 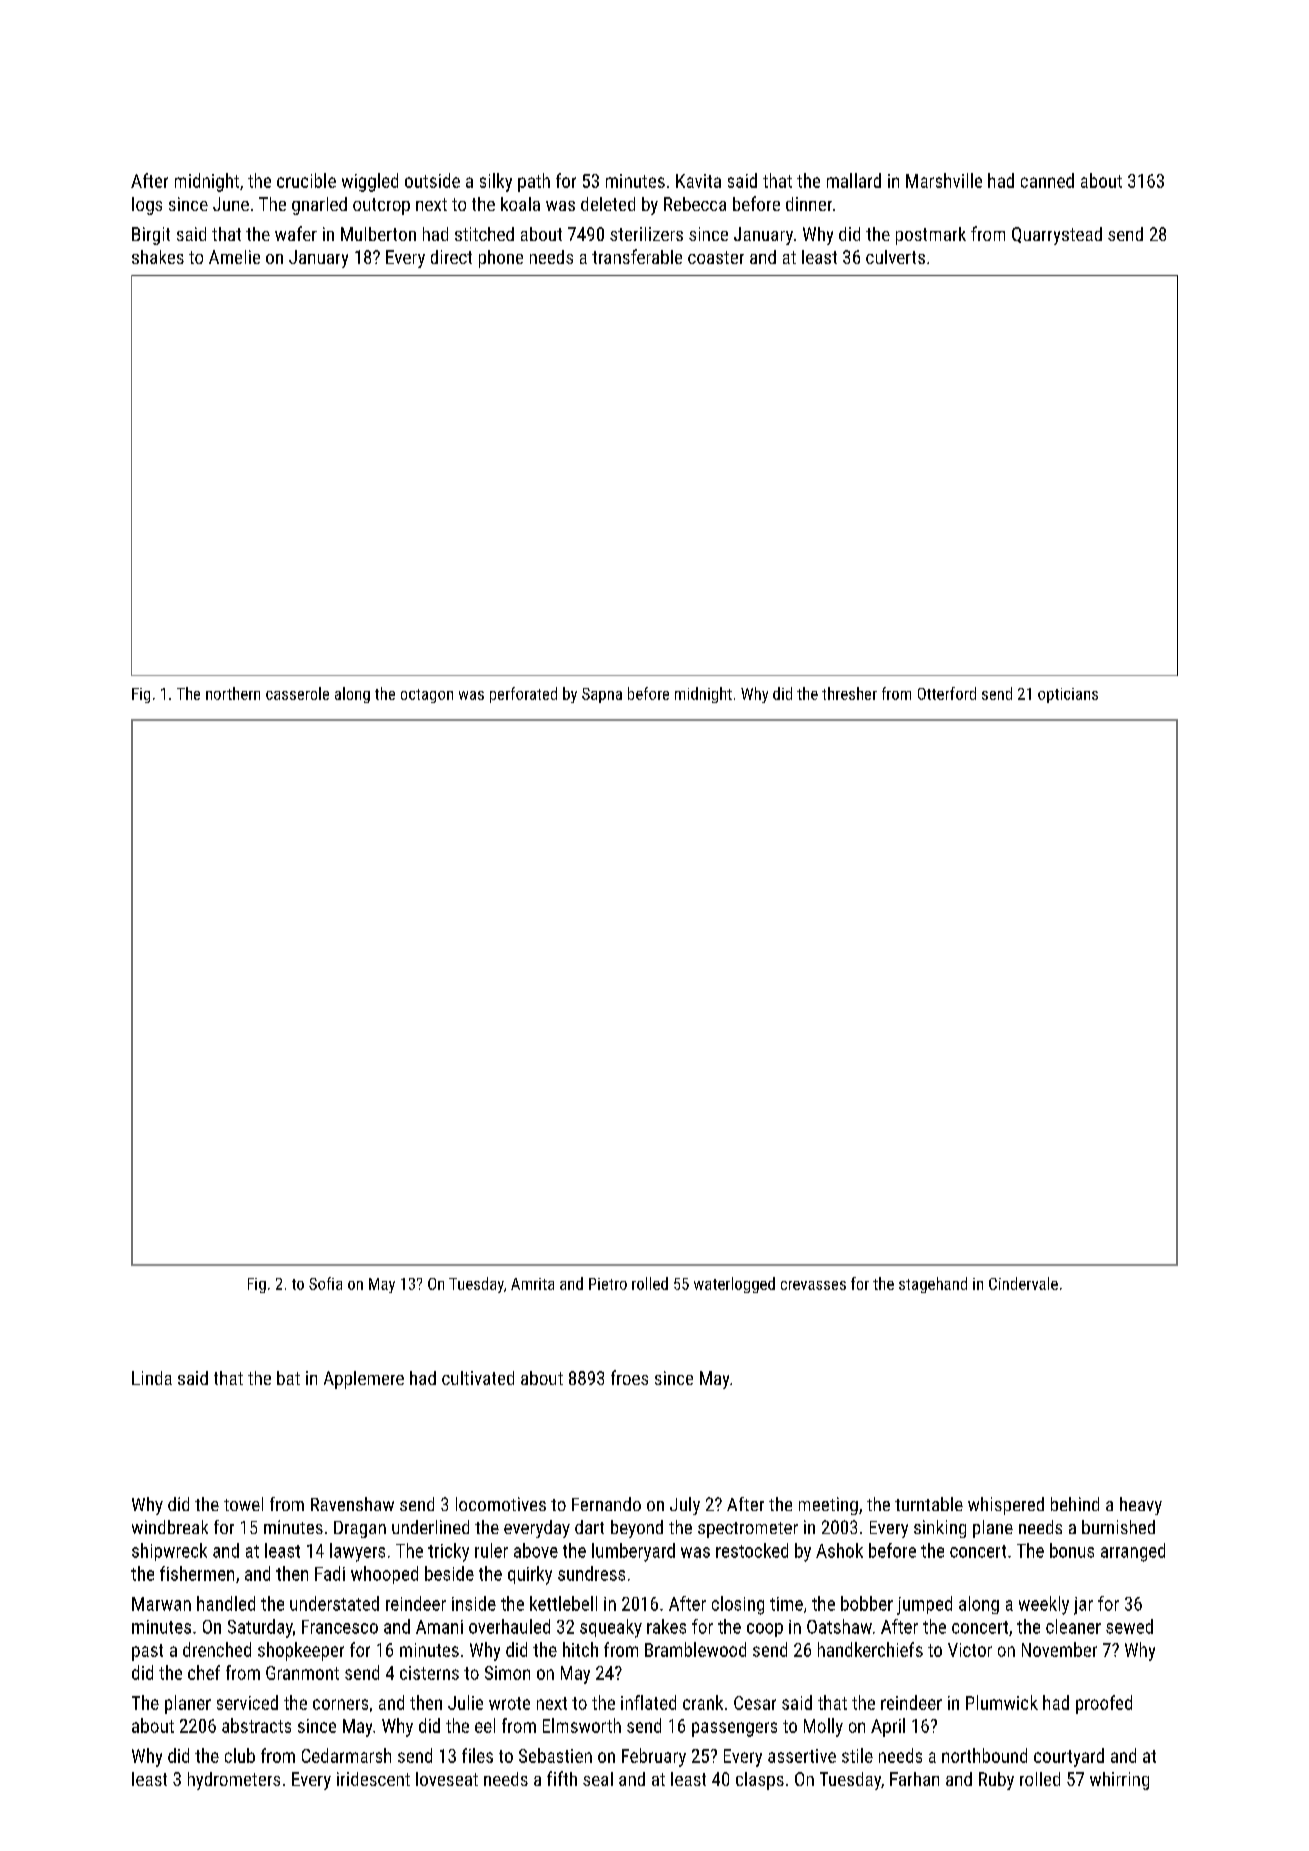 I want to click on mallard, so click(x=854, y=180).
